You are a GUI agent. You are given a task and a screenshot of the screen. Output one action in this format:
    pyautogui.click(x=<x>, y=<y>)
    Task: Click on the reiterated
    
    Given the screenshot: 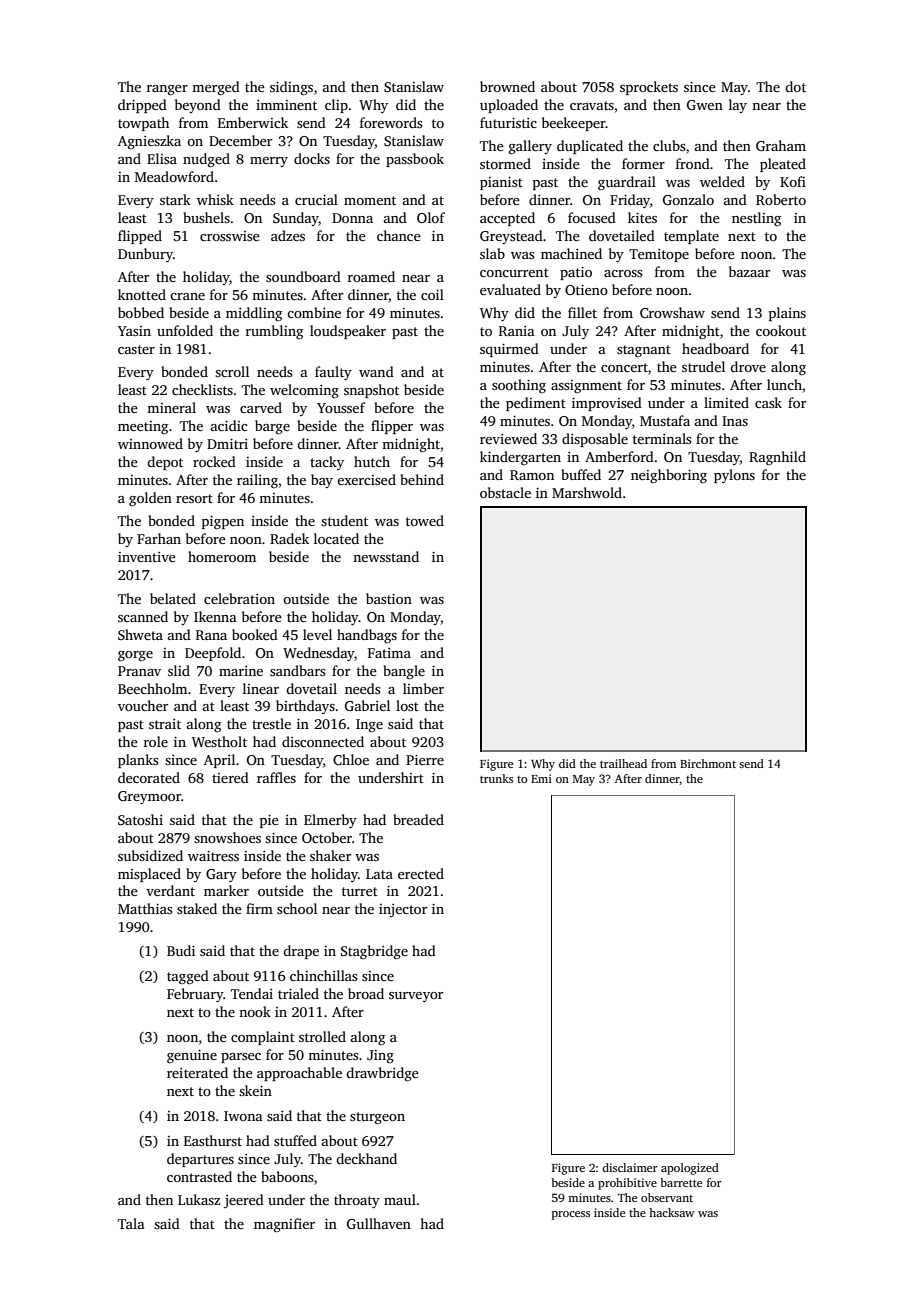 What is the action you would take?
    pyautogui.click(x=197, y=1072)
